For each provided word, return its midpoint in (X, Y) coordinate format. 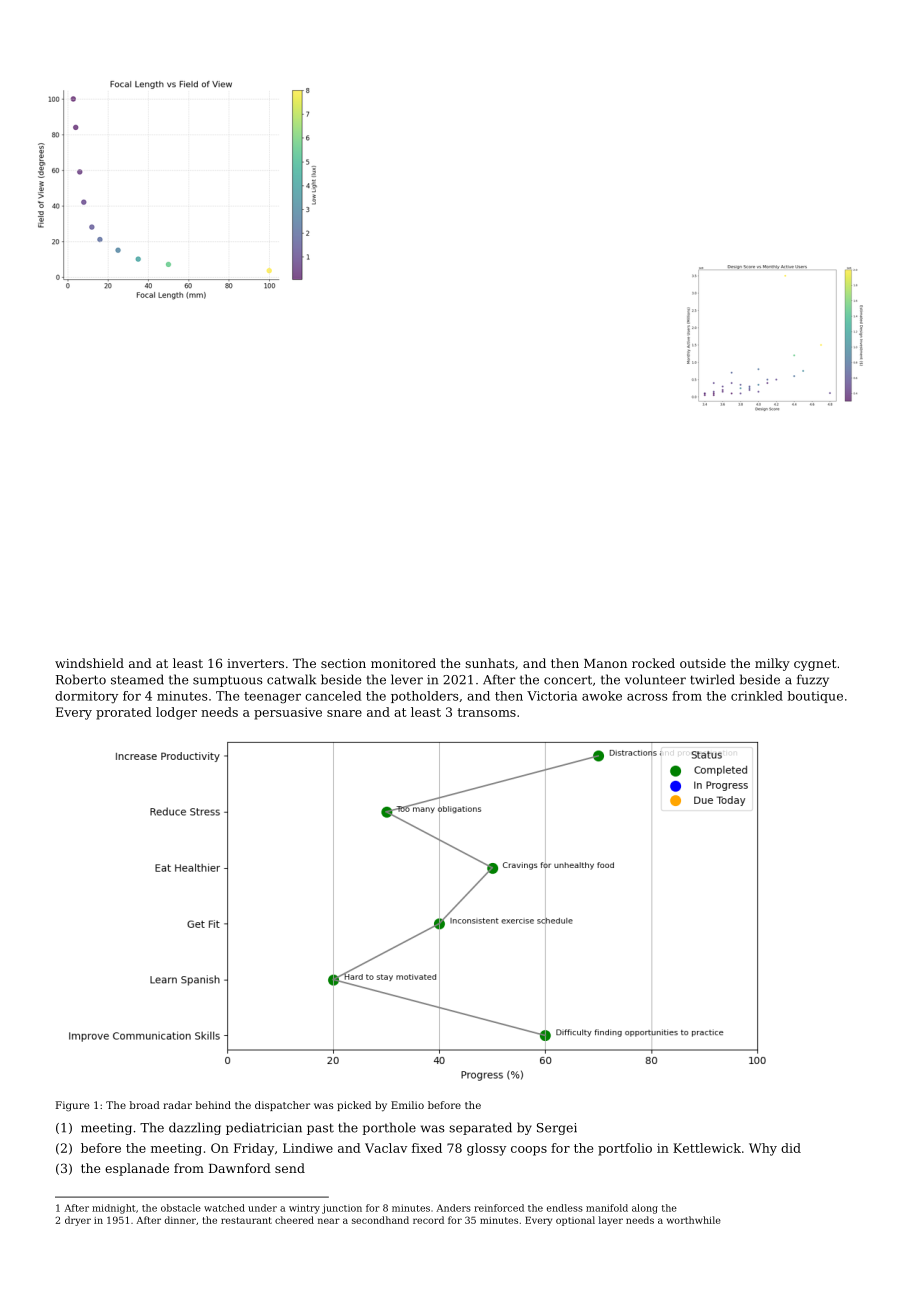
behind (213, 1105)
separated (480, 1128)
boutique (815, 697)
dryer (78, 1221)
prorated (124, 713)
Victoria (552, 696)
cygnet (815, 665)
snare (344, 713)
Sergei (557, 1129)
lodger (176, 713)
